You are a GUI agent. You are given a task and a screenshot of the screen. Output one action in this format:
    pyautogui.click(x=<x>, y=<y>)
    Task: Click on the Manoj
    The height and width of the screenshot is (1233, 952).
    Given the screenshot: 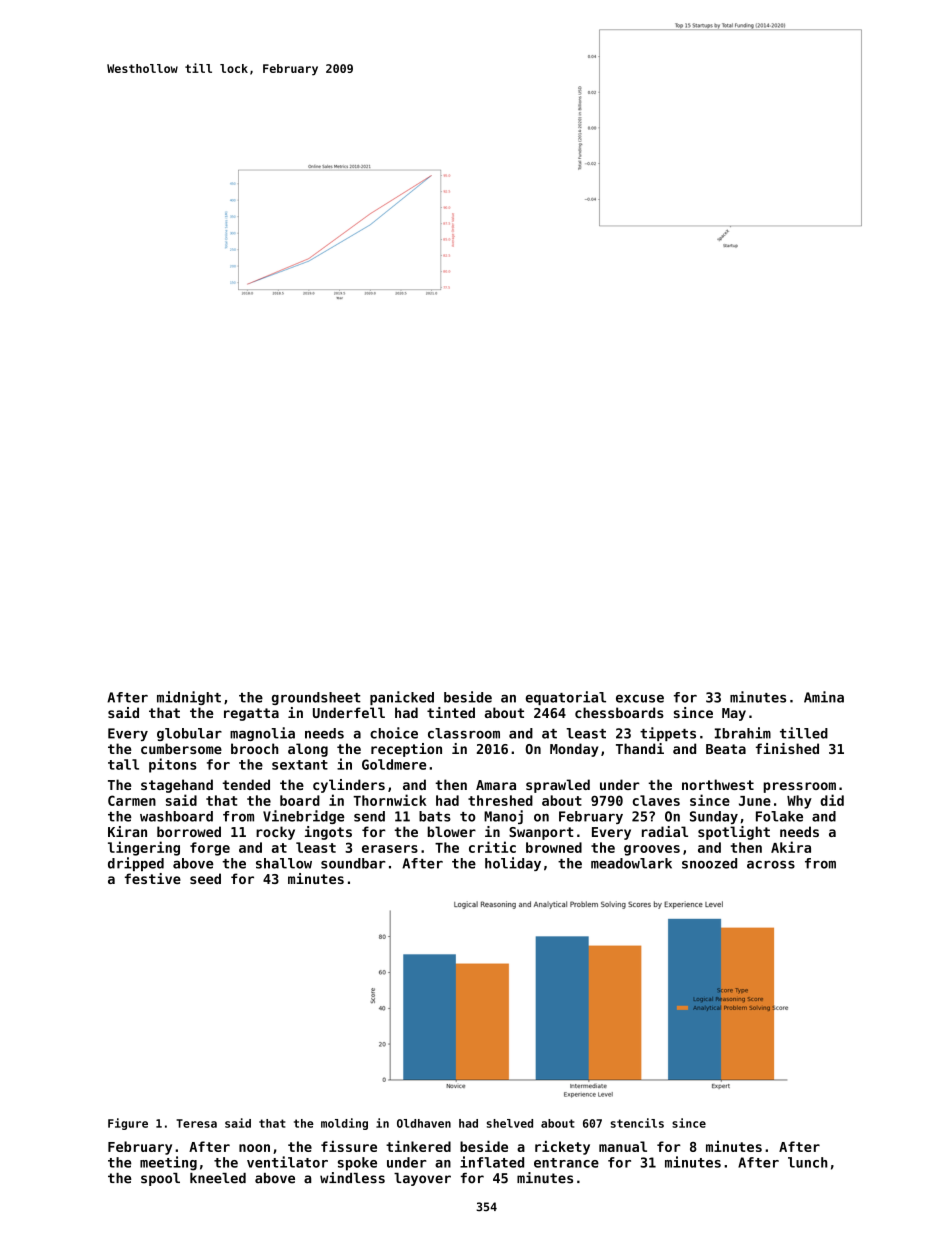 What is the action you would take?
    pyautogui.click(x=503, y=817)
